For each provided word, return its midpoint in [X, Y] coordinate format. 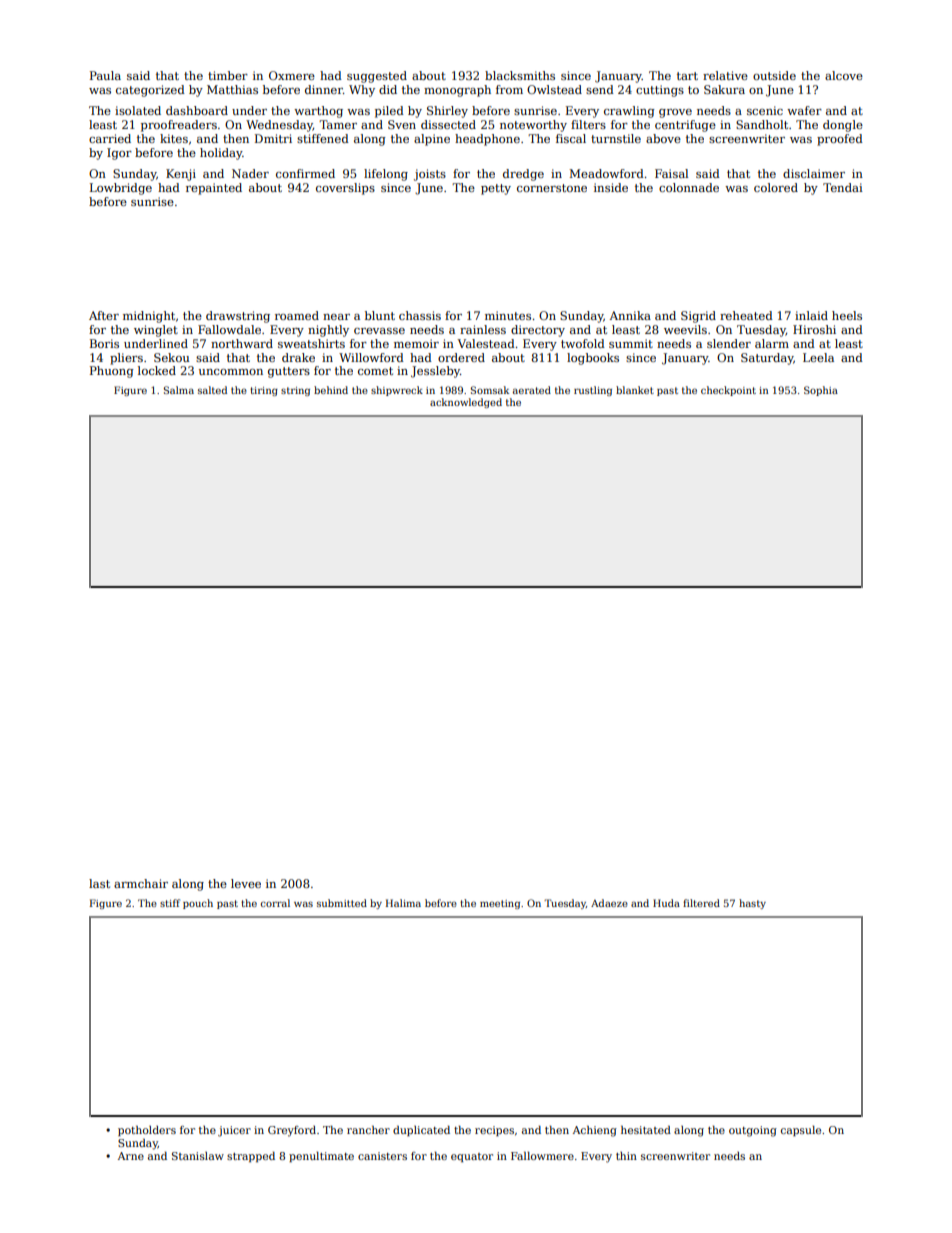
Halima [403, 903]
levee [246, 883]
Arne [131, 1156]
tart [687, 76]
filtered [701, 903]
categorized [150, 91]
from [509, 89]
